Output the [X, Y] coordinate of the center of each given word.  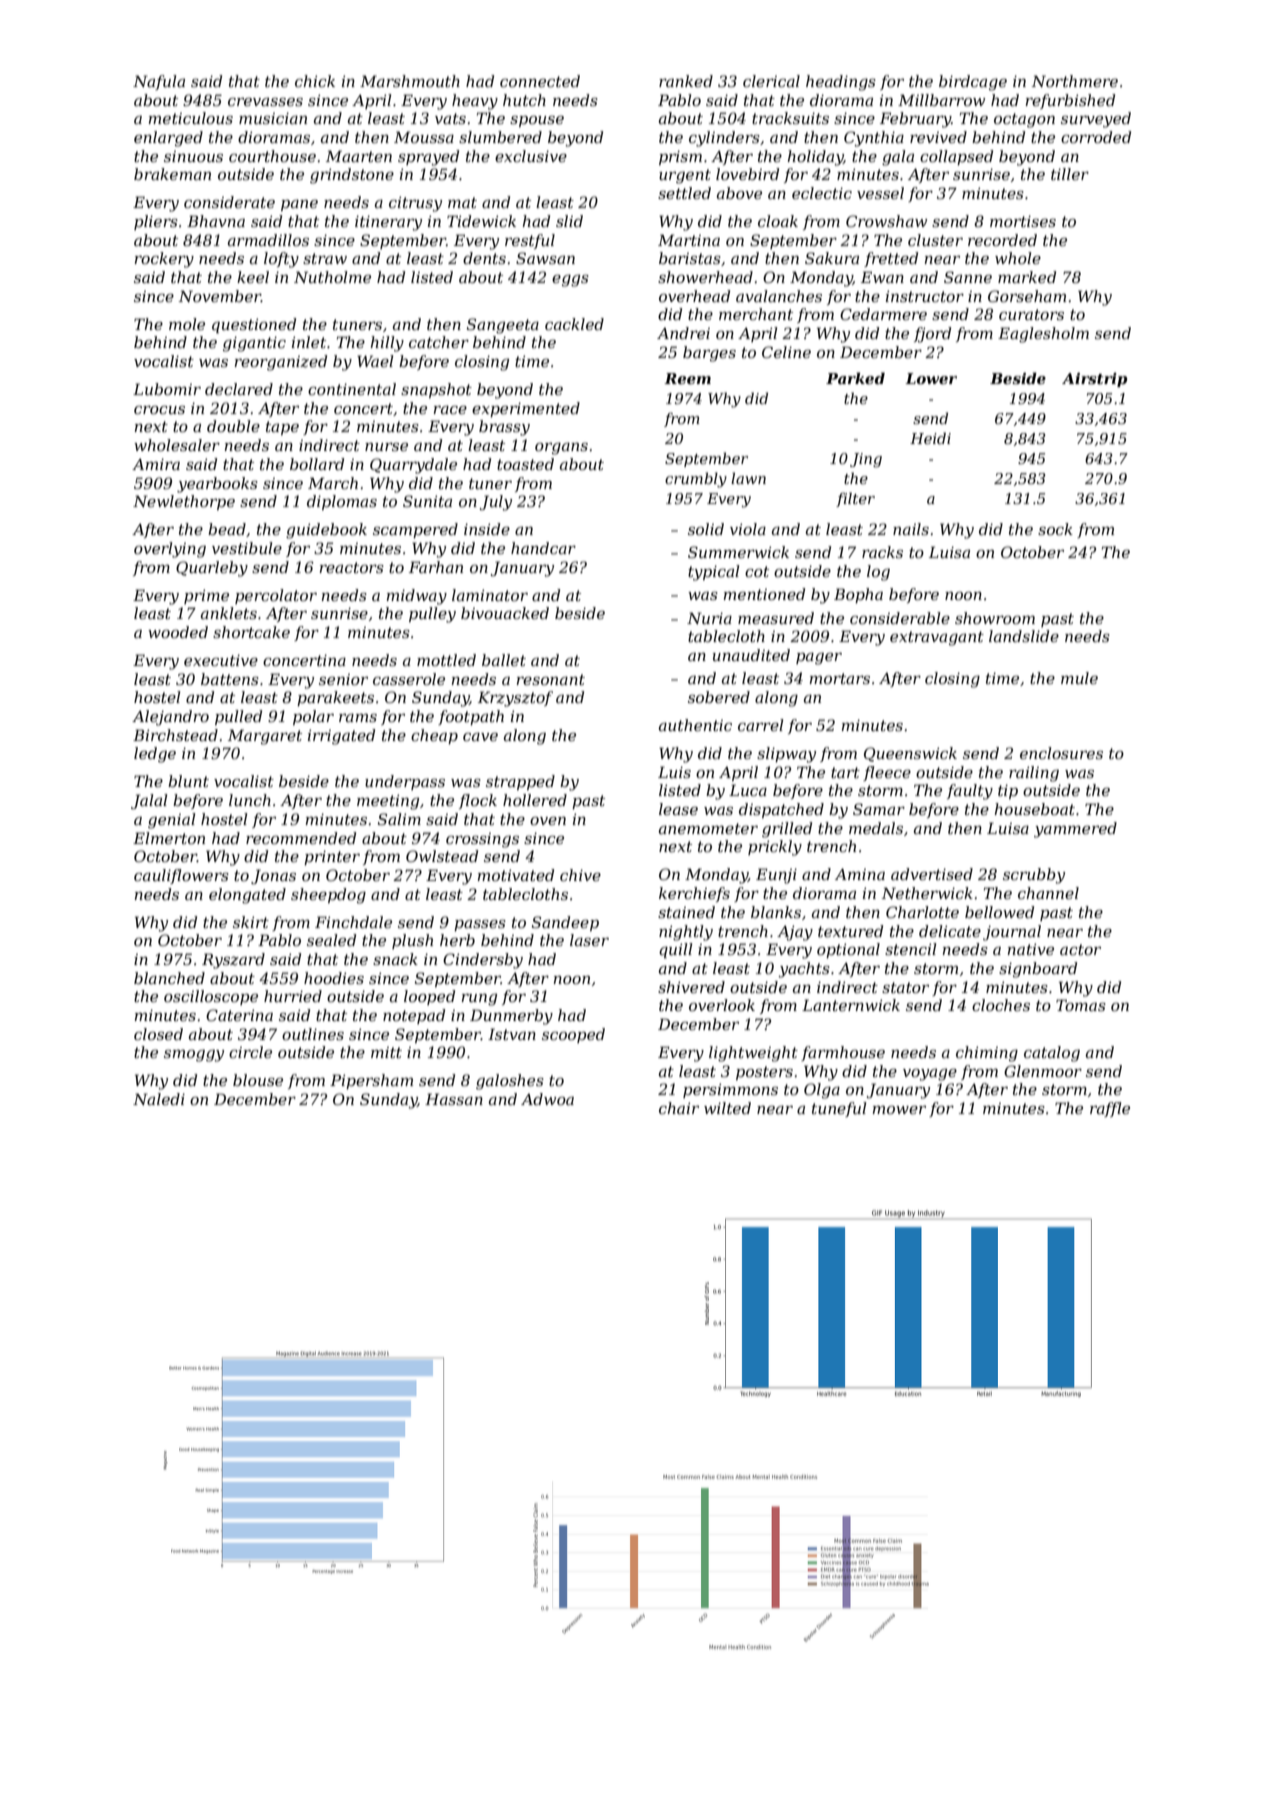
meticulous [190, 118]
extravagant [937, 638]
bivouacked [505, 613]
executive [221, 660]
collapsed [956, 157]
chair [679, 1108]
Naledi [159, 1099]
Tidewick [481, 221]
